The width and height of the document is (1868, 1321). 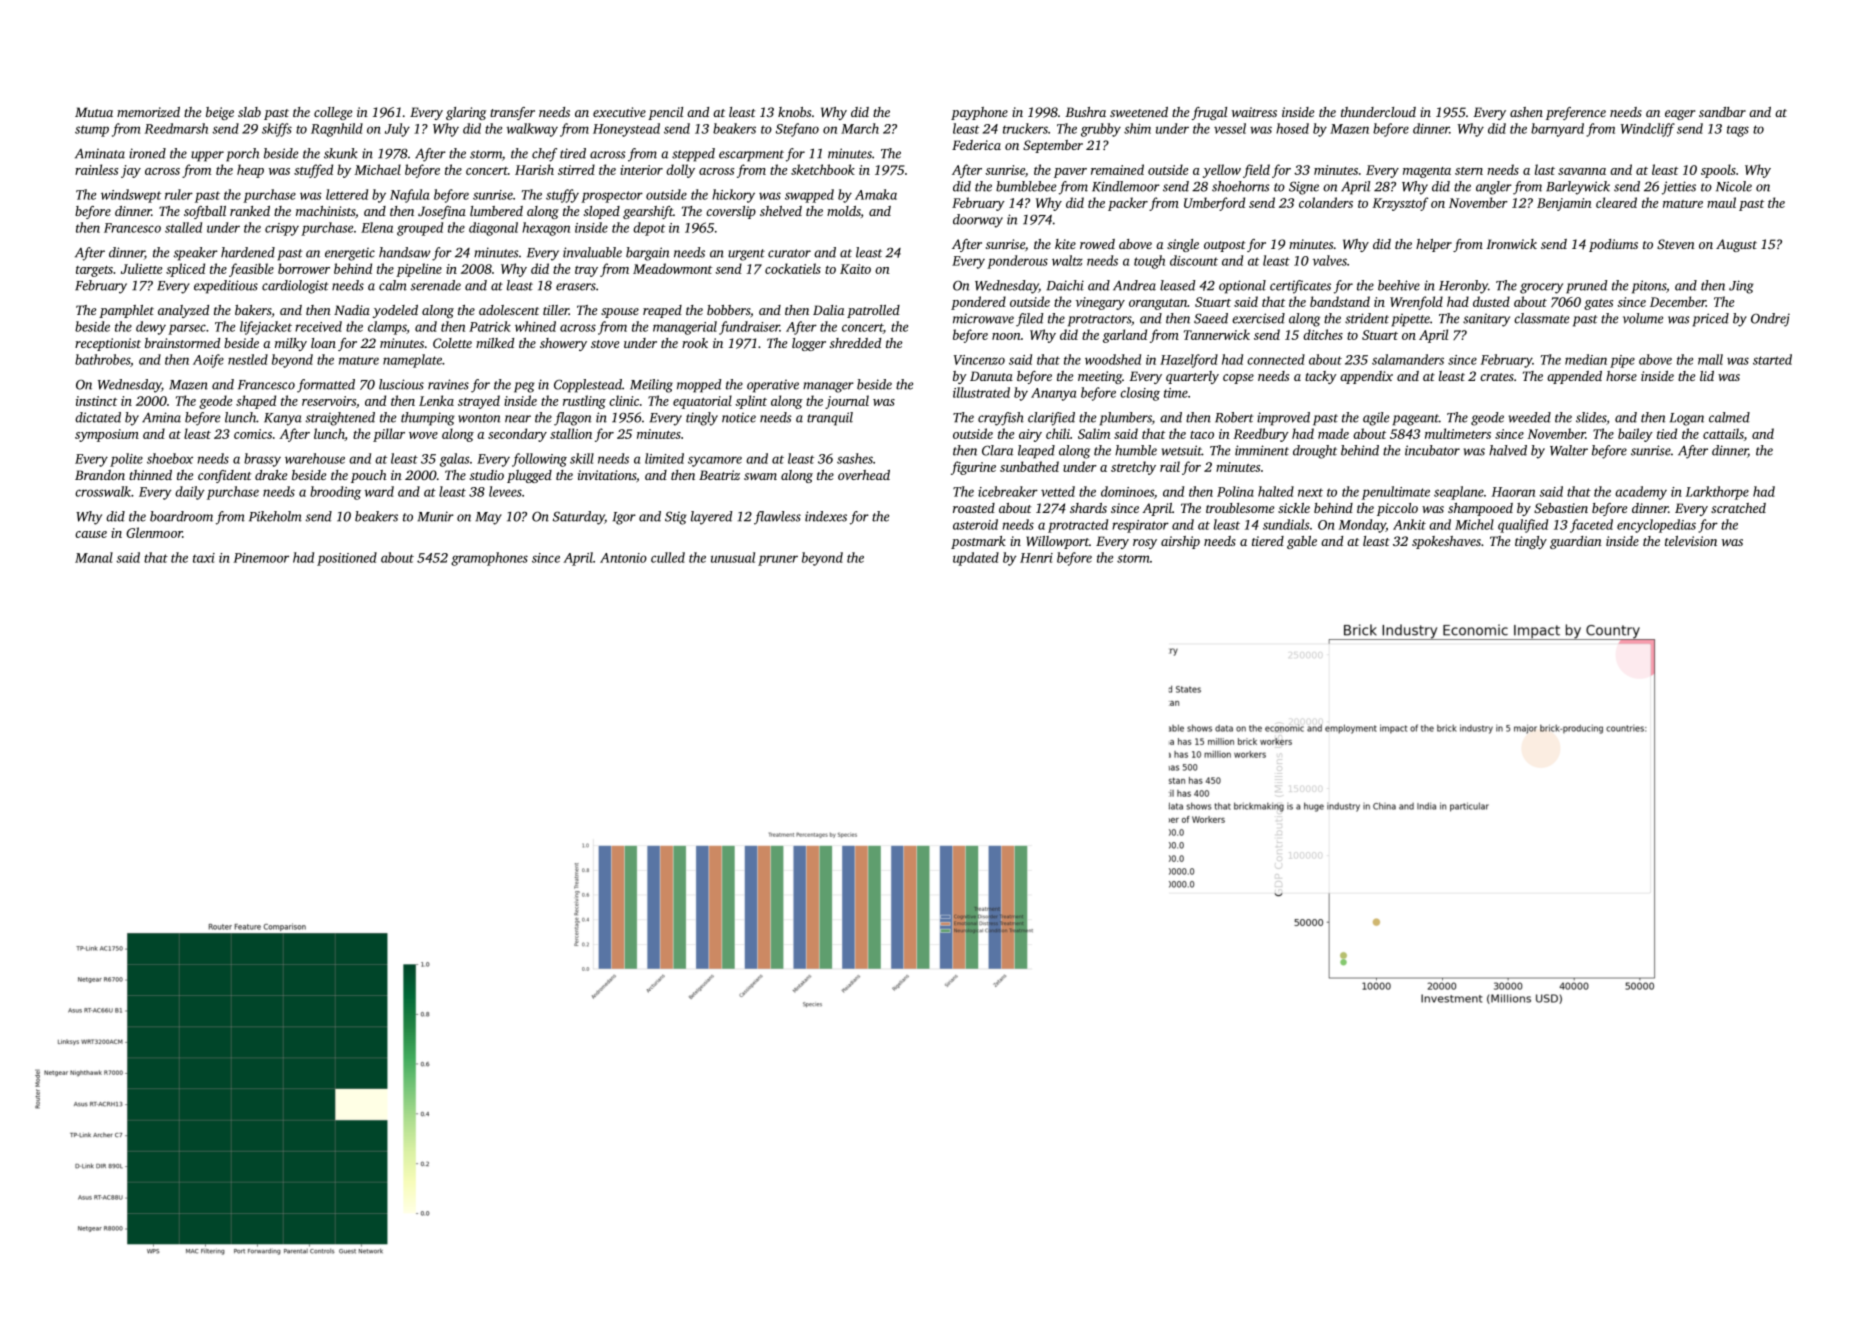 What do you see at coordinates (1691, 541) in the document?
I see `television` at bounding box center [1691, 541].
